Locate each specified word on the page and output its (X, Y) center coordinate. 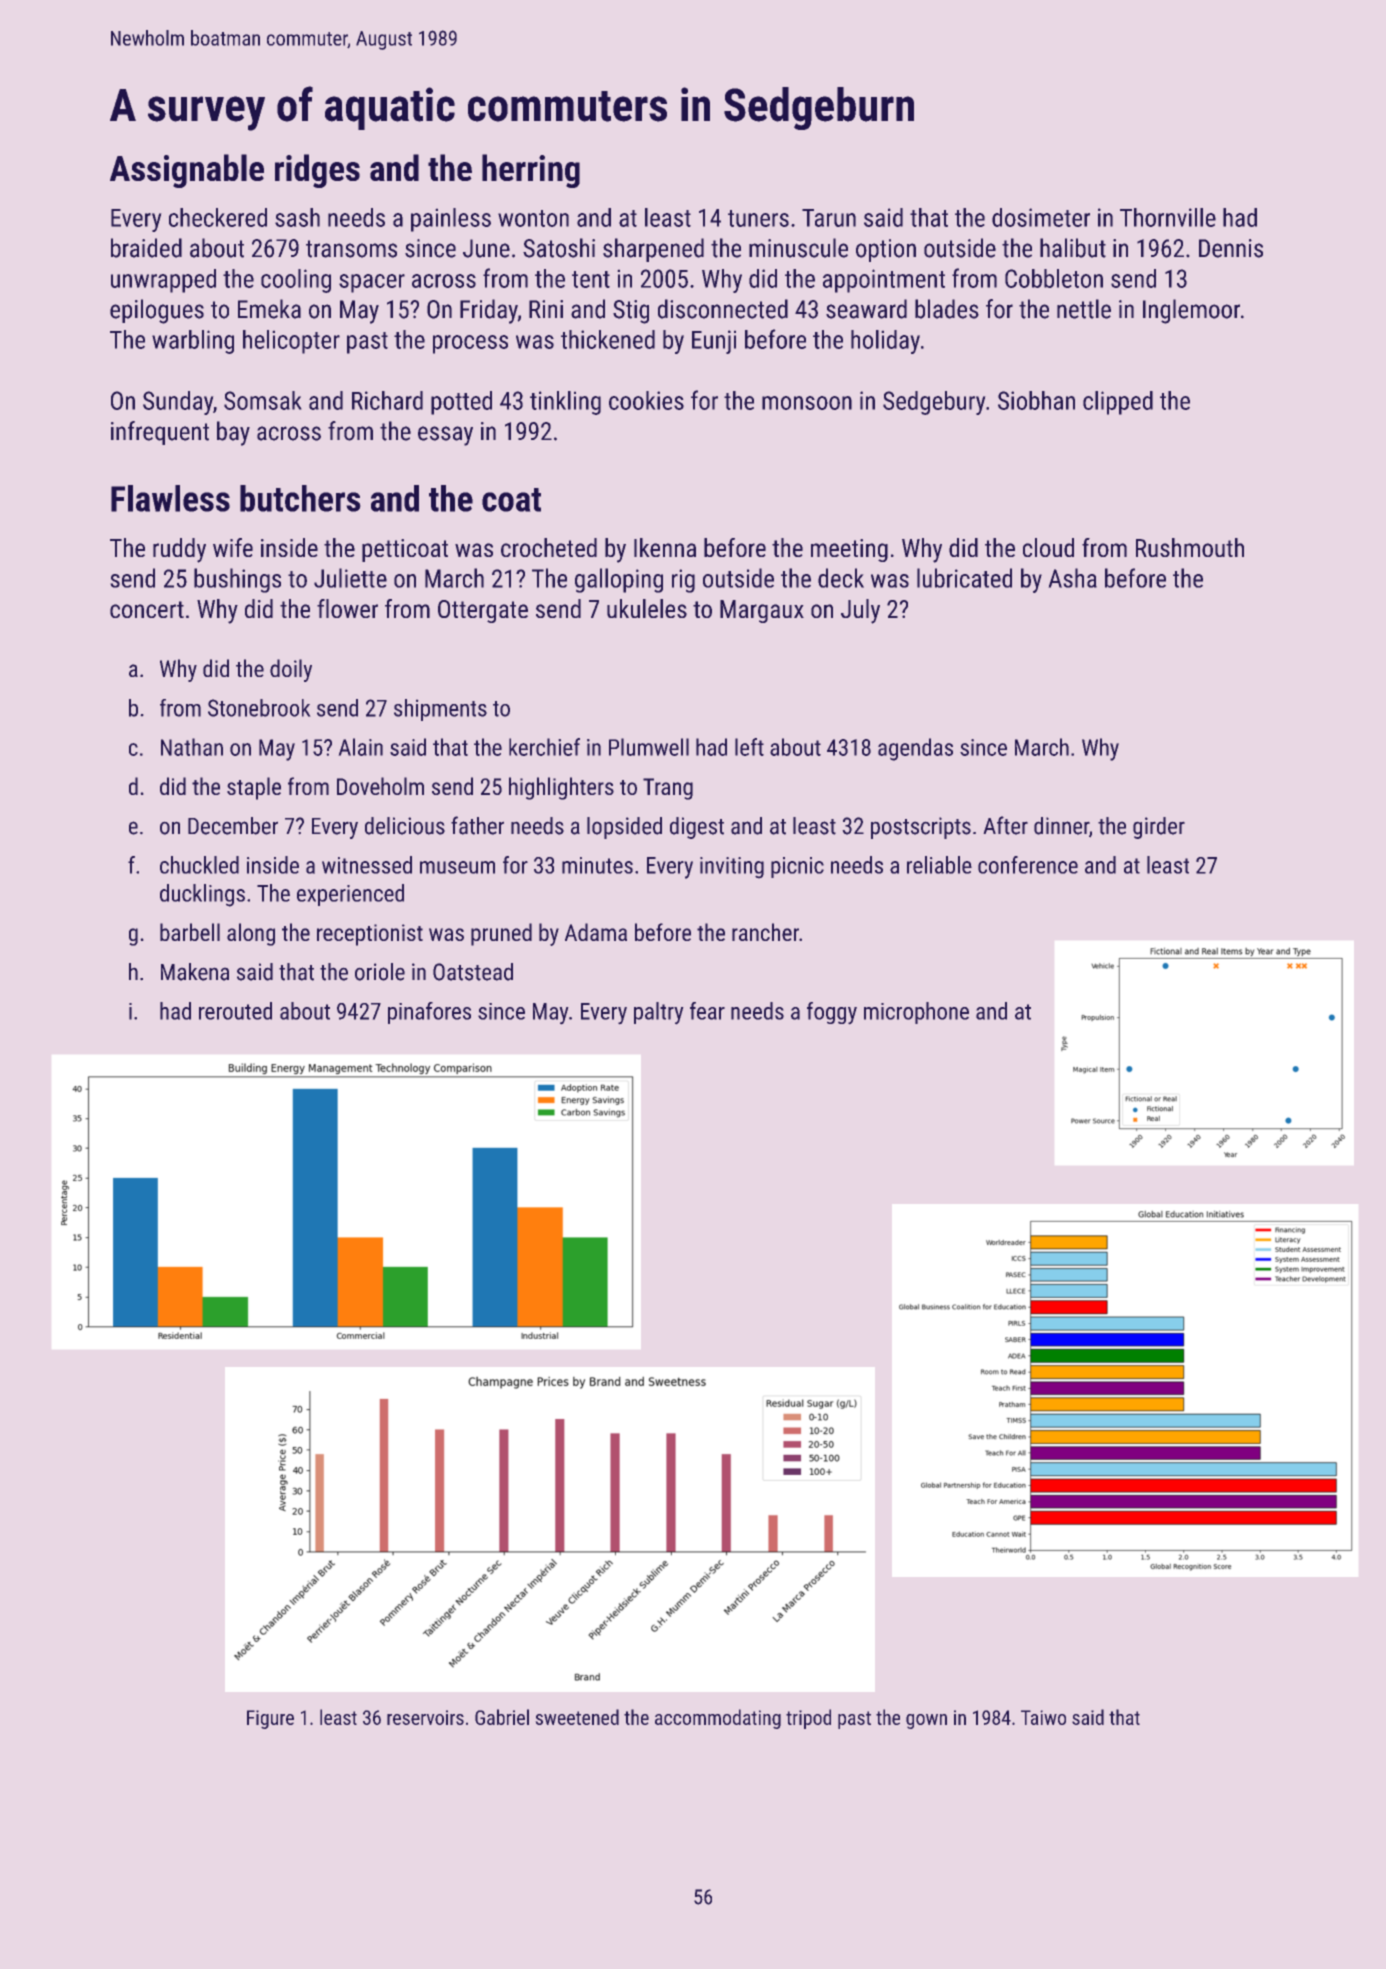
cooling (296, 281)
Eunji (714, 342)
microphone (916, 1013)
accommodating (718, 1719)
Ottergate (483, 611)
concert (147, 609)
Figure (270, 1719)
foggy (832, 1013)
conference (1028, 865)
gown (926, 1721)
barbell (190, 932)
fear (707, 1011)
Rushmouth (1190, 547)
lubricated (964, 578)
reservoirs (425, 1717)
